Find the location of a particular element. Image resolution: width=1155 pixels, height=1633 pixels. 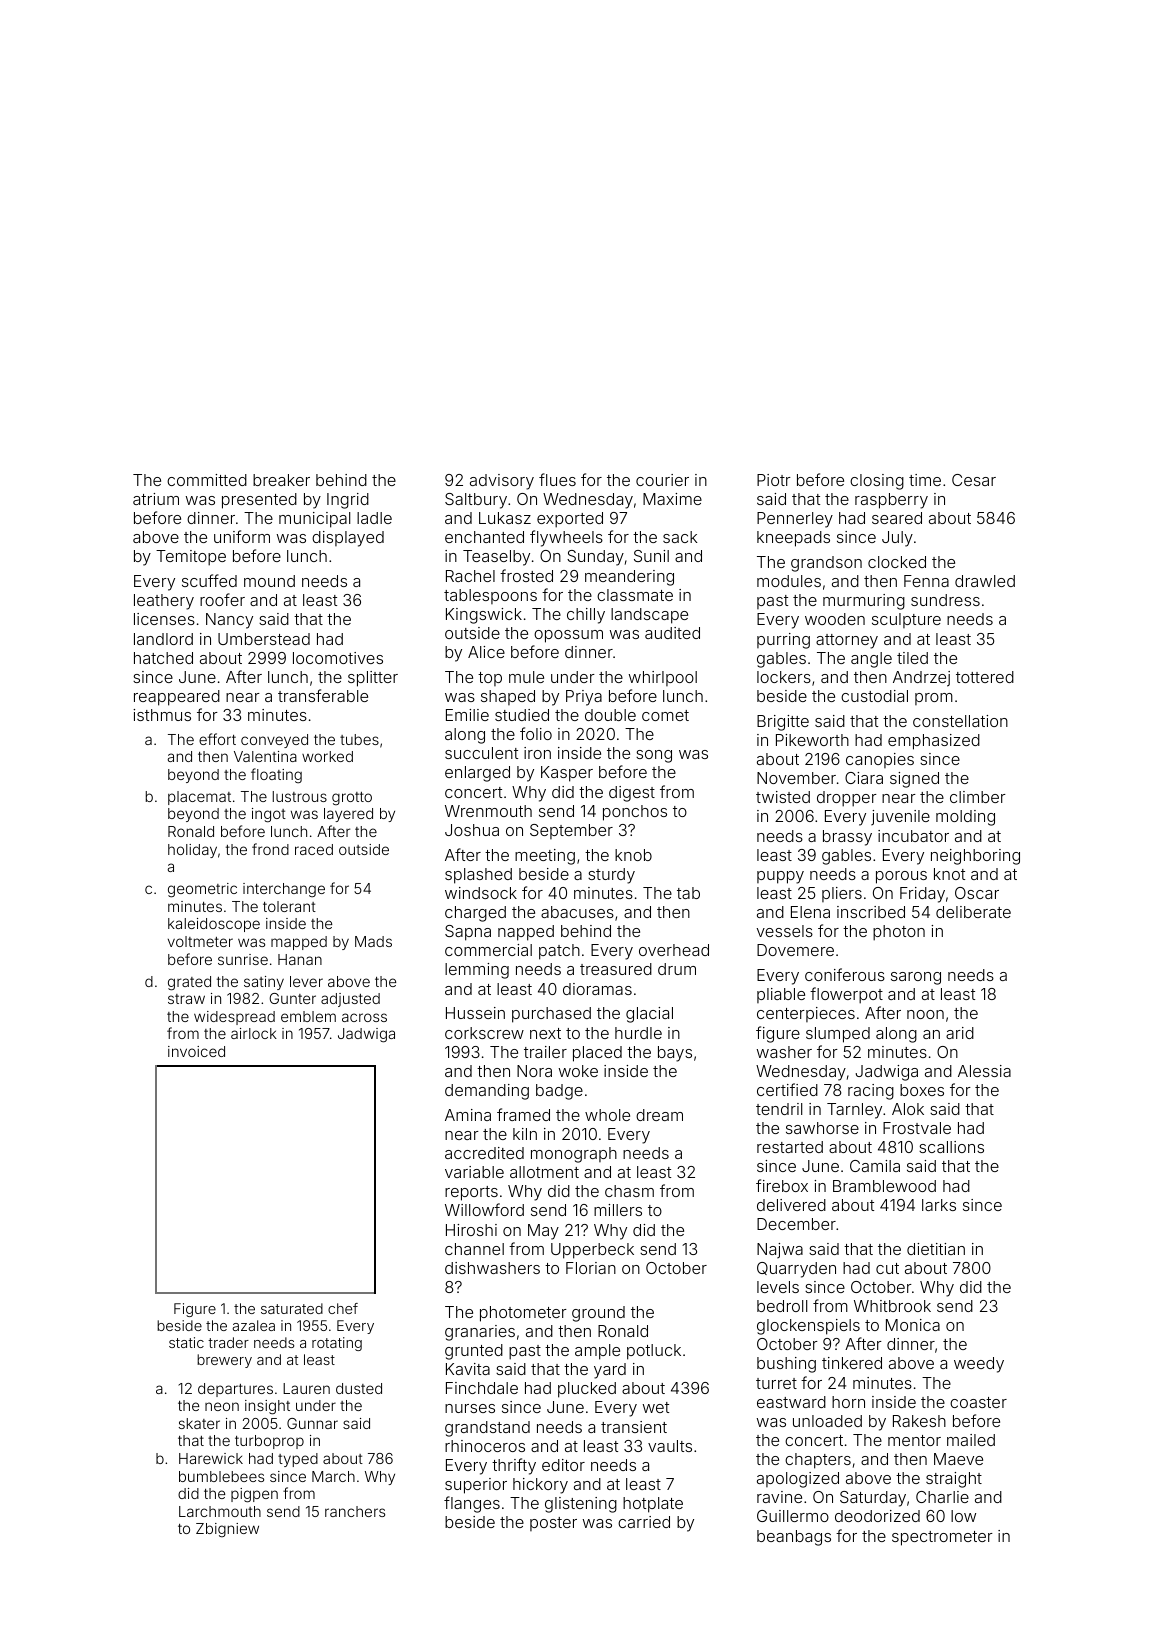

drawled is located at coordinates (985, 581).
